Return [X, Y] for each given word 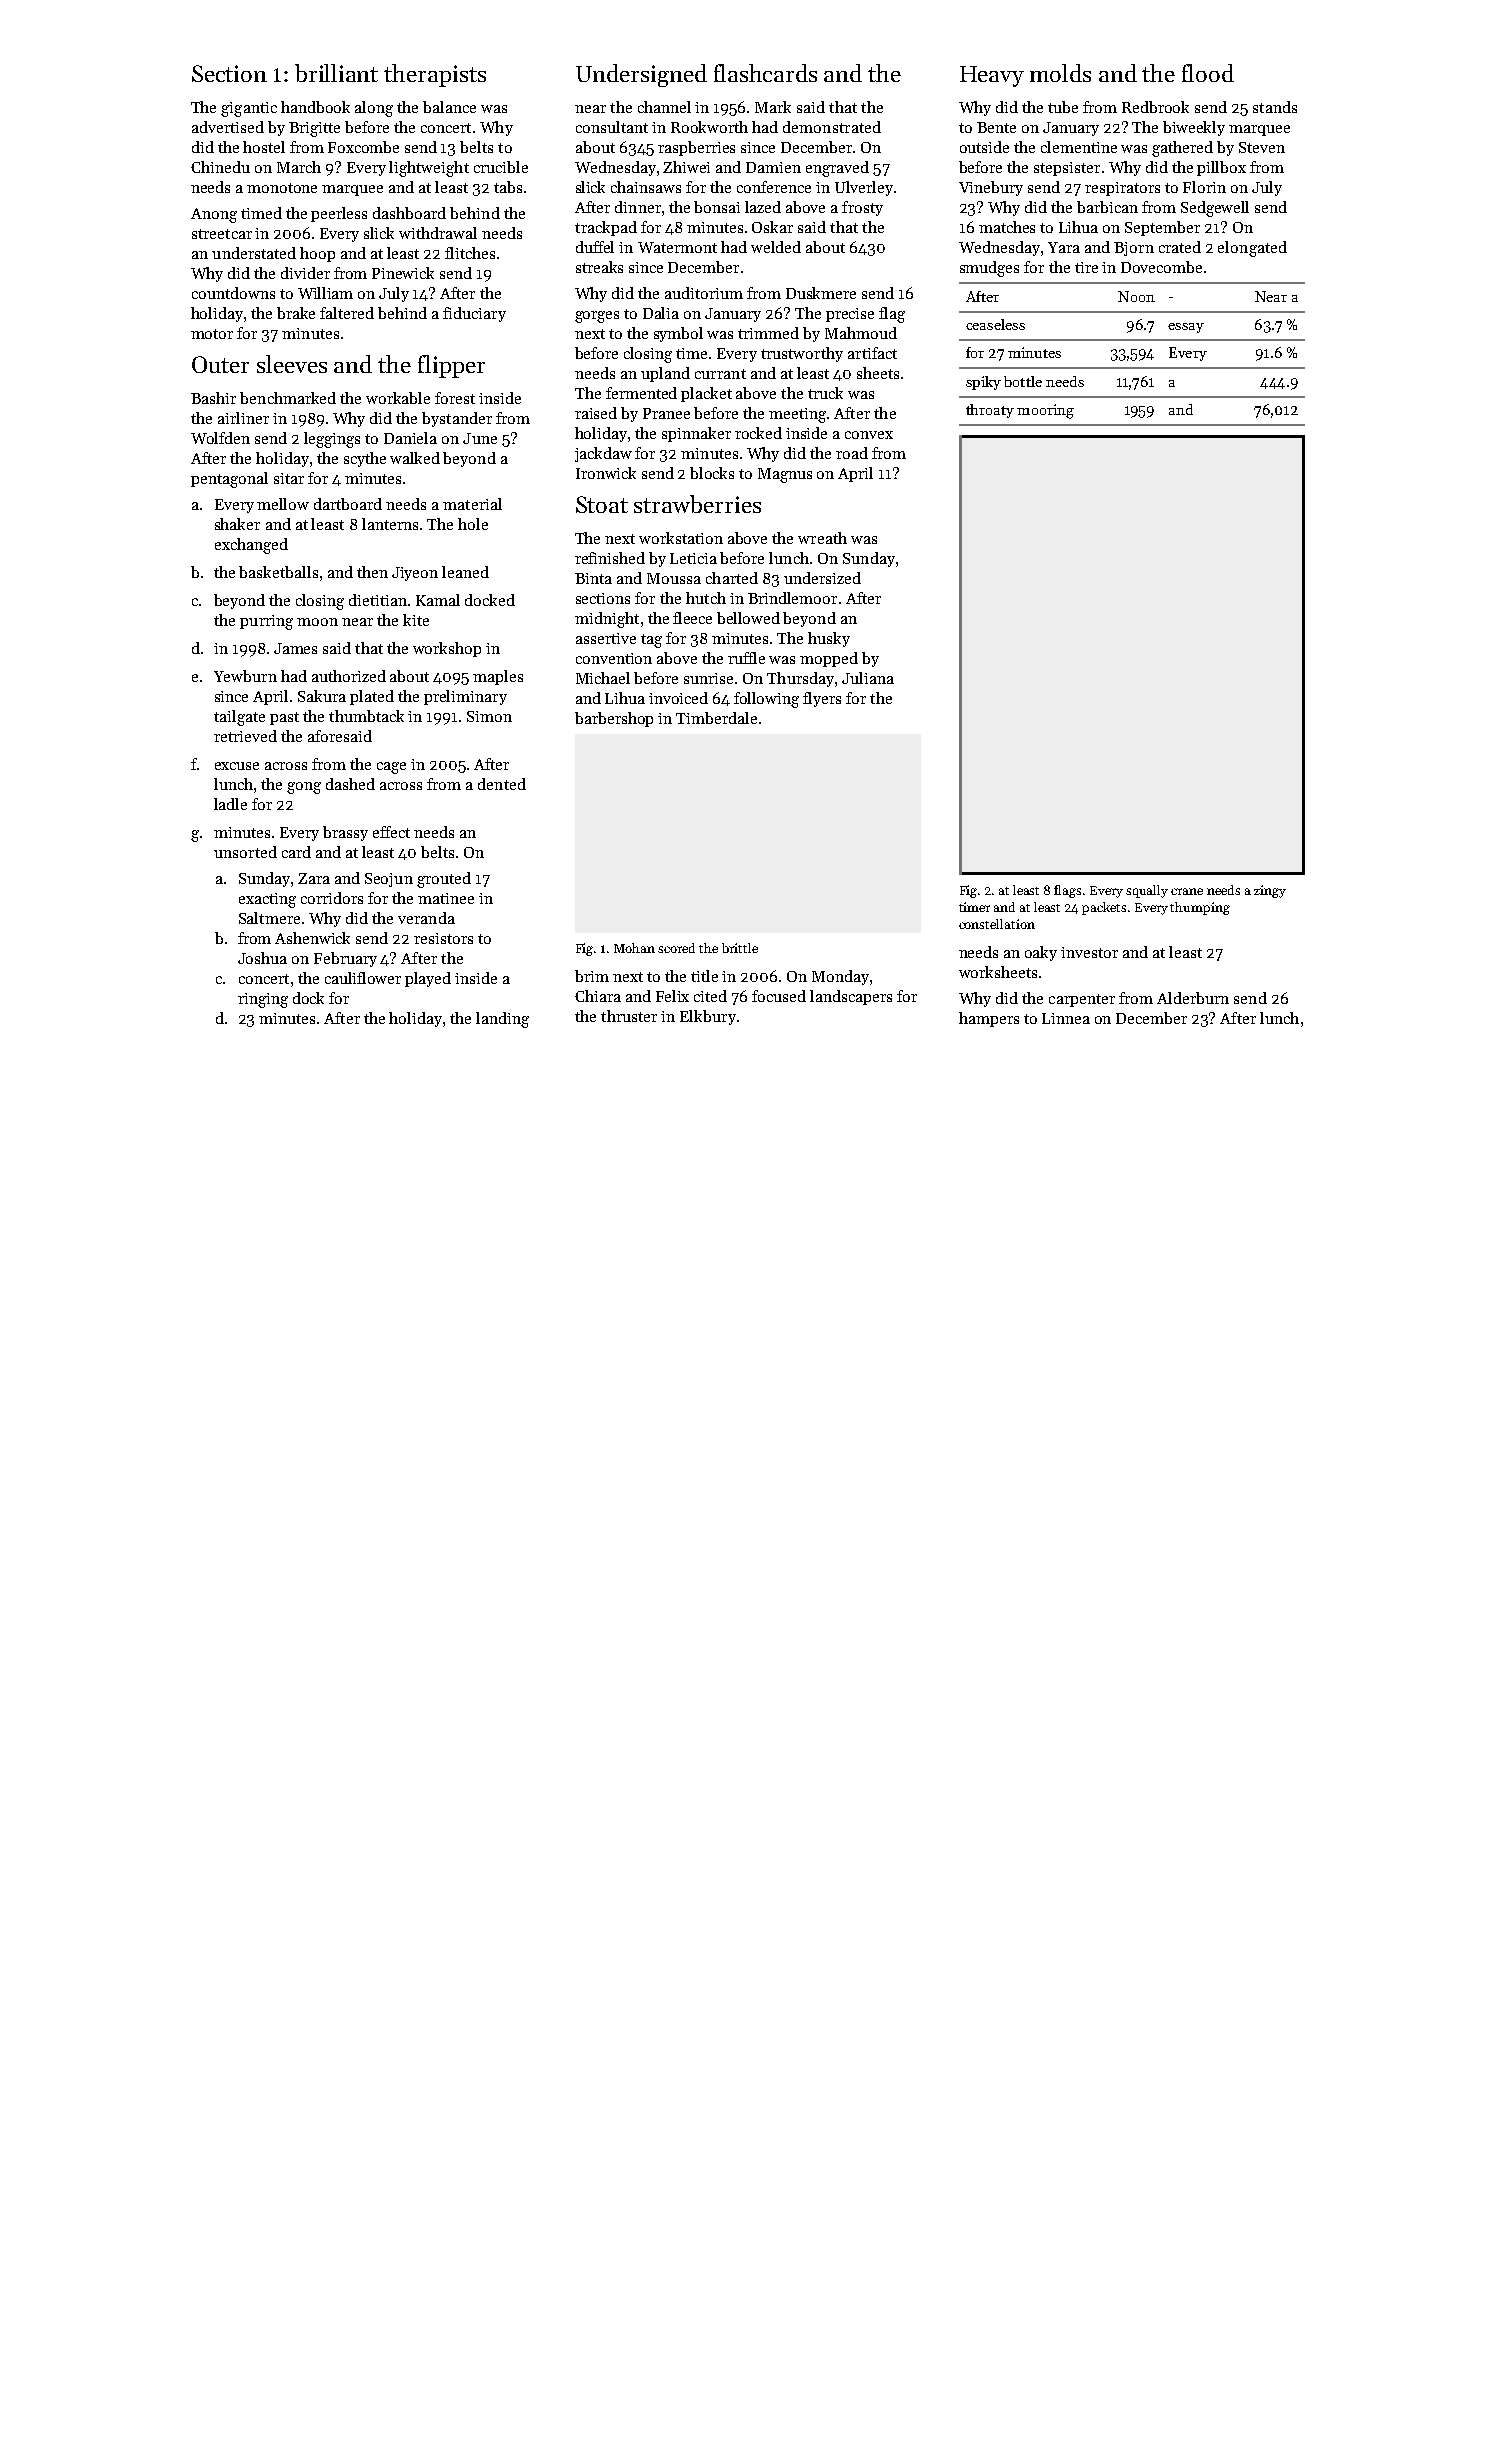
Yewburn [245, 676]
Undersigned [641, 75]
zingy [1270, 891]
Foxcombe [363, 147]
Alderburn [1193, 998]
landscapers [851, 997]
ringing [263, 1000]
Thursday [800, 679]
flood [1208, 73]
